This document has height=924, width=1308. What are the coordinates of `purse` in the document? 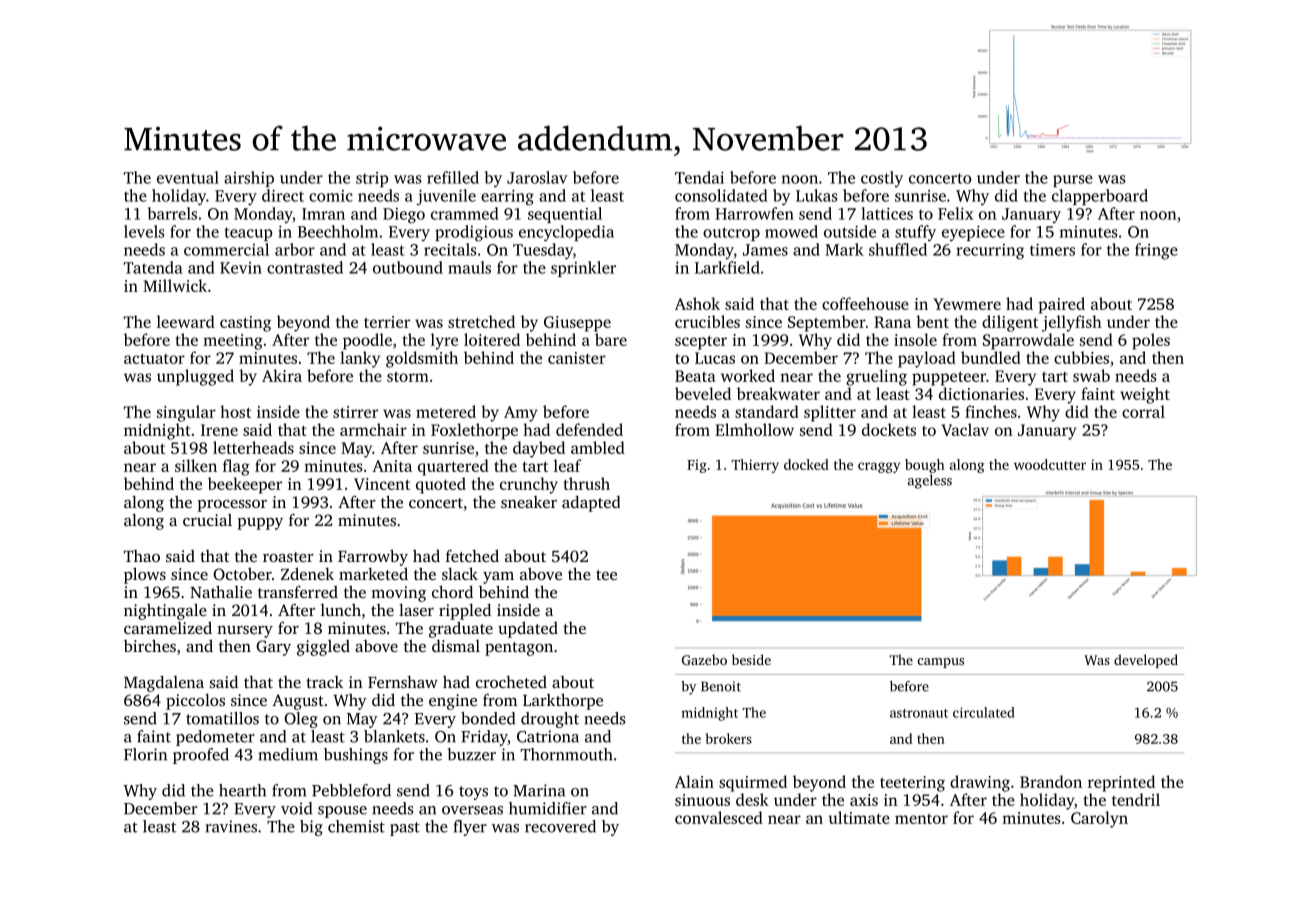 It's located at (1073, 181).
